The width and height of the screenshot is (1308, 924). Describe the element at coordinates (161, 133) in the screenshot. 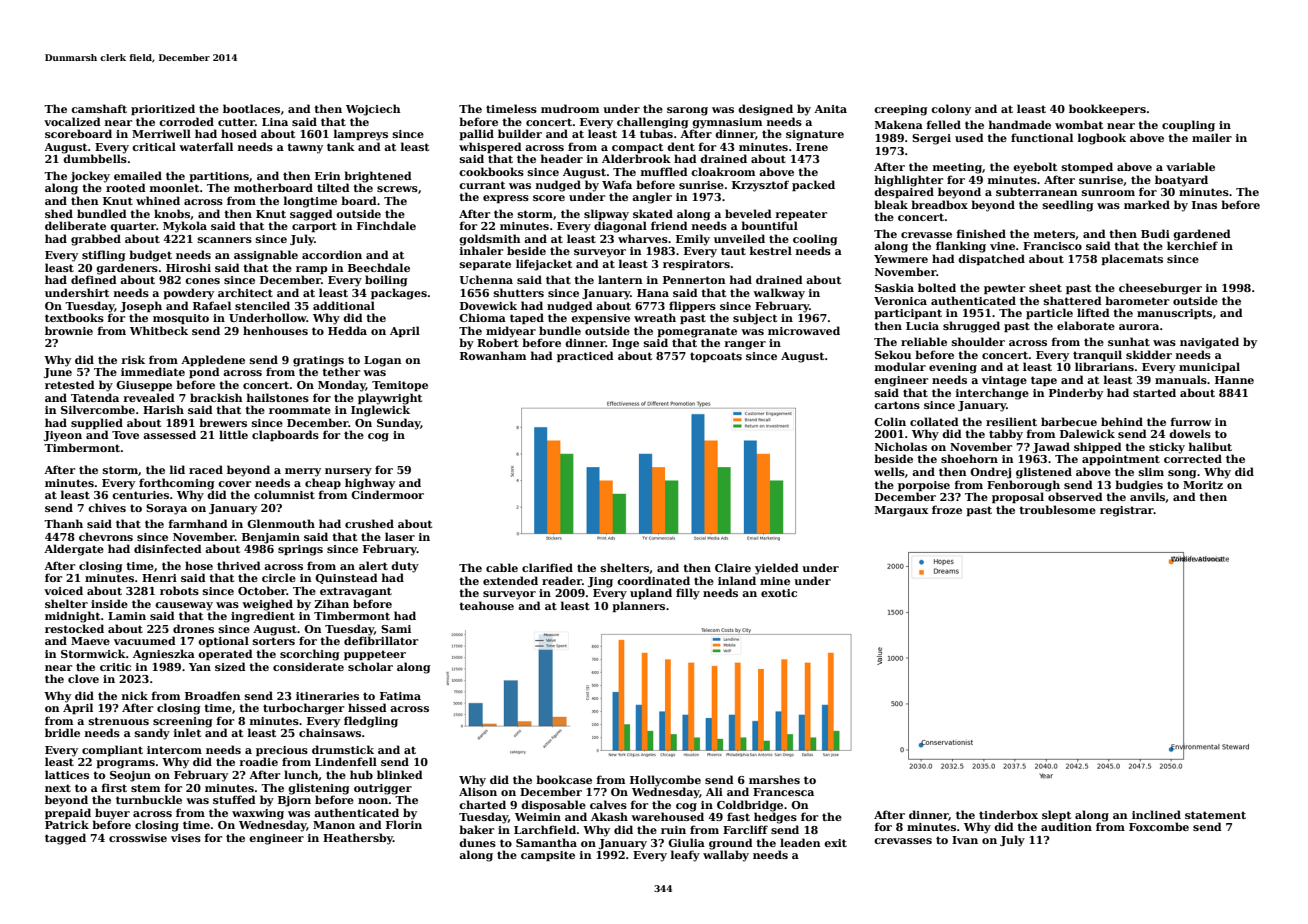

I see `Merriwell` at that location.
